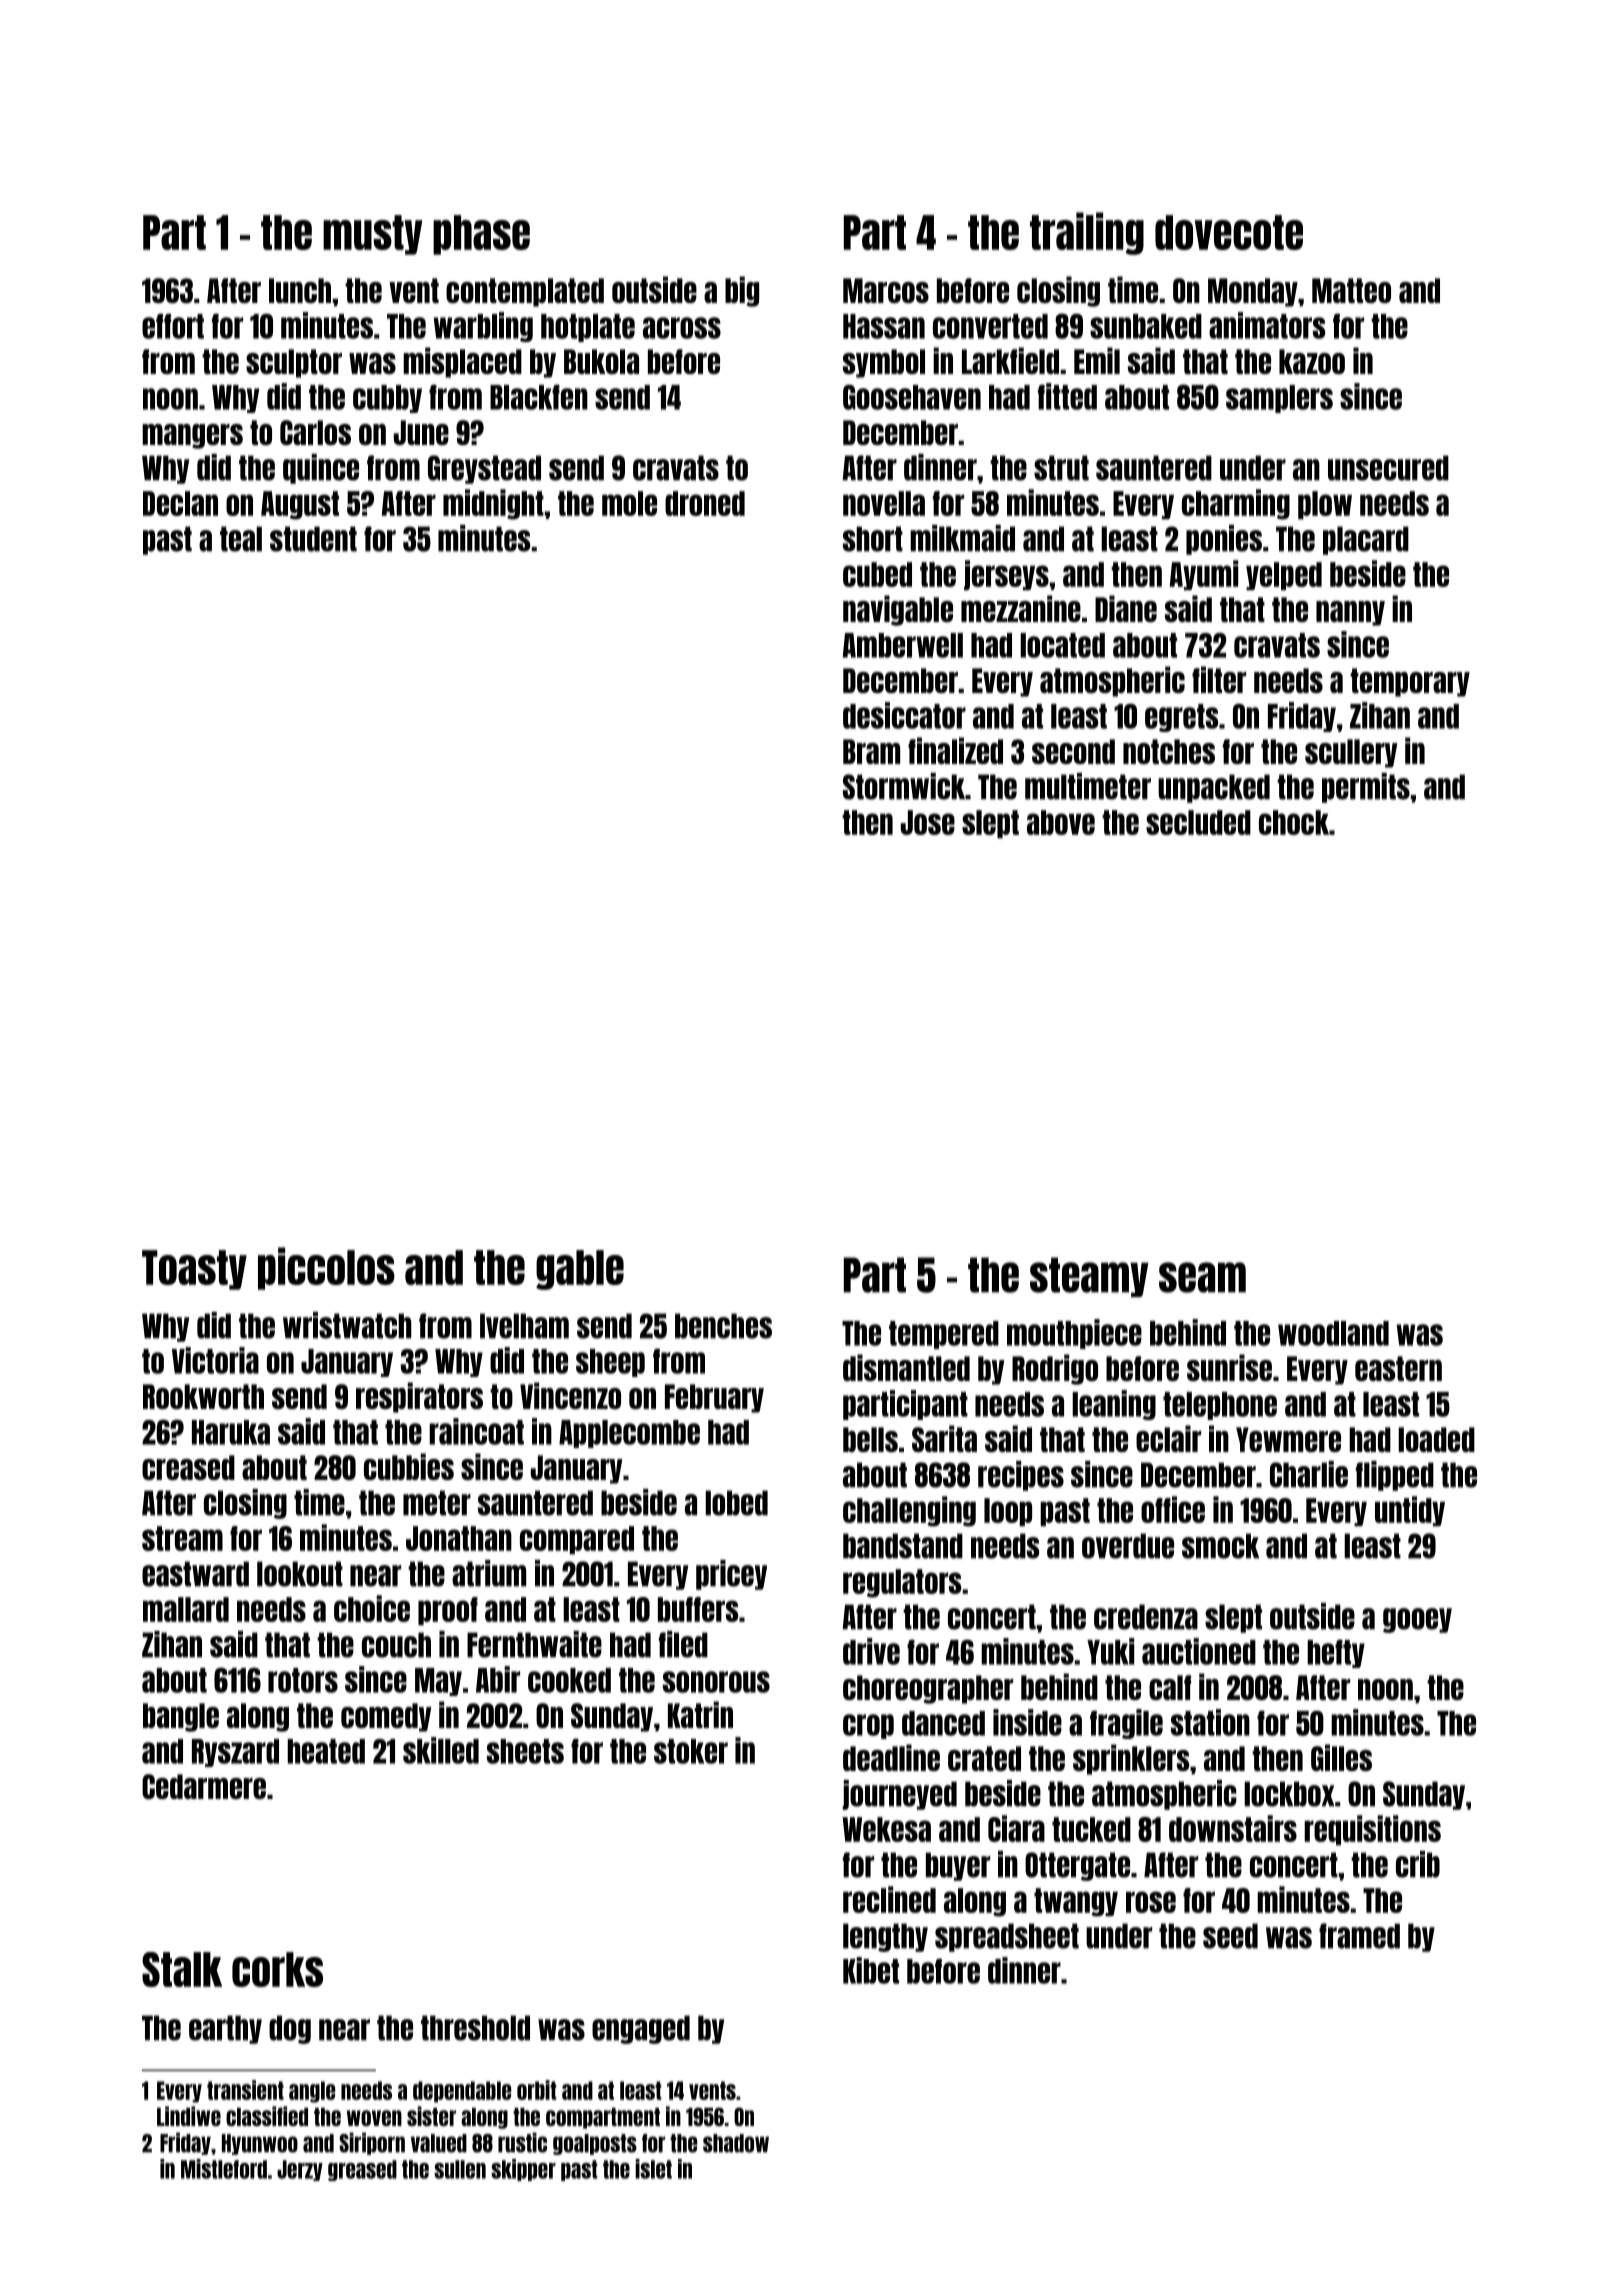  What do you see at coordinates (1336, 1653) in the page?
I see `hefty` at bounding box center [1336, 1653].
